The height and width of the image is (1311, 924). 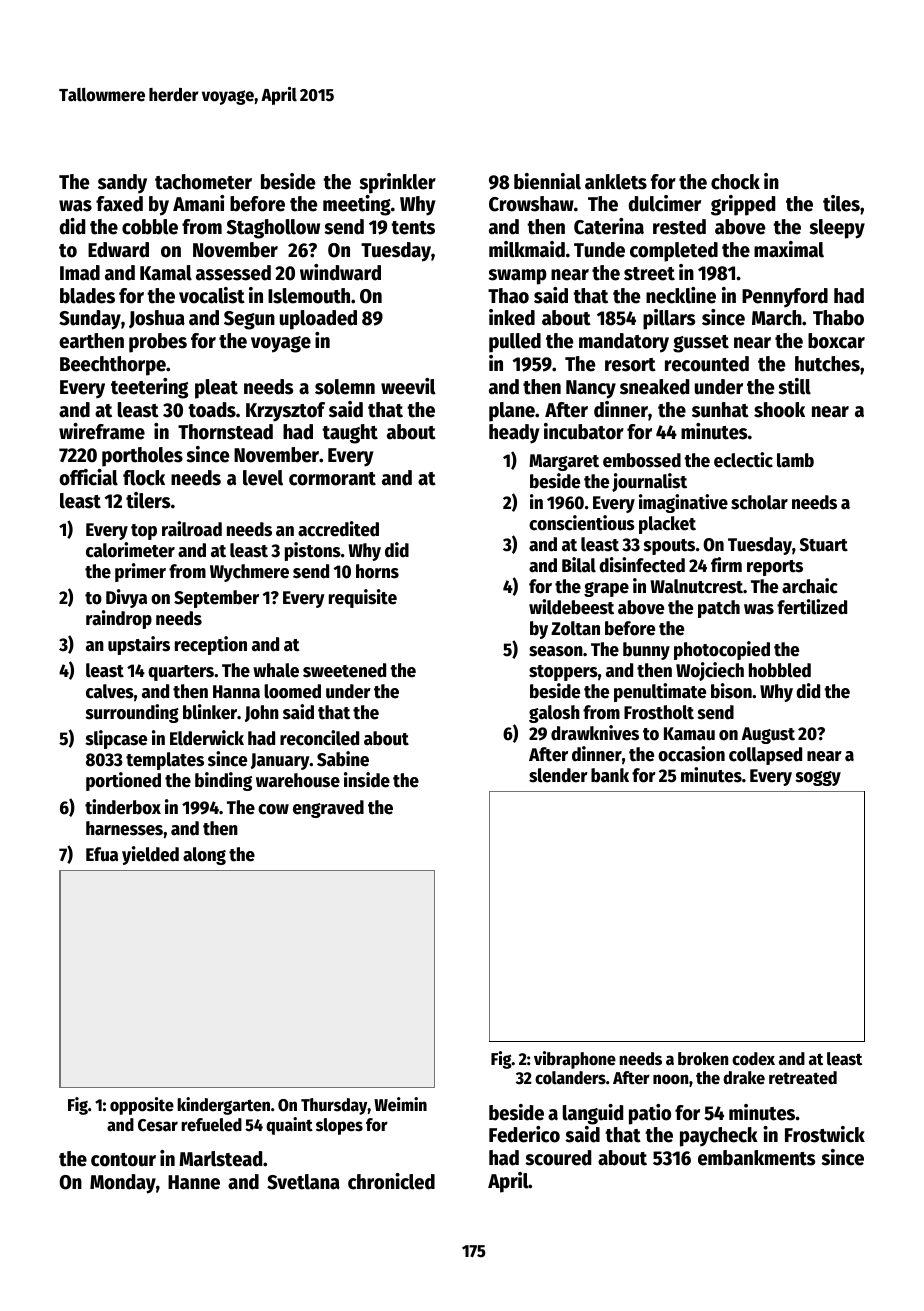 What do you see at coordinates (292, 691) in the image?
I see `loomed` at bounding box center [292, 691].
